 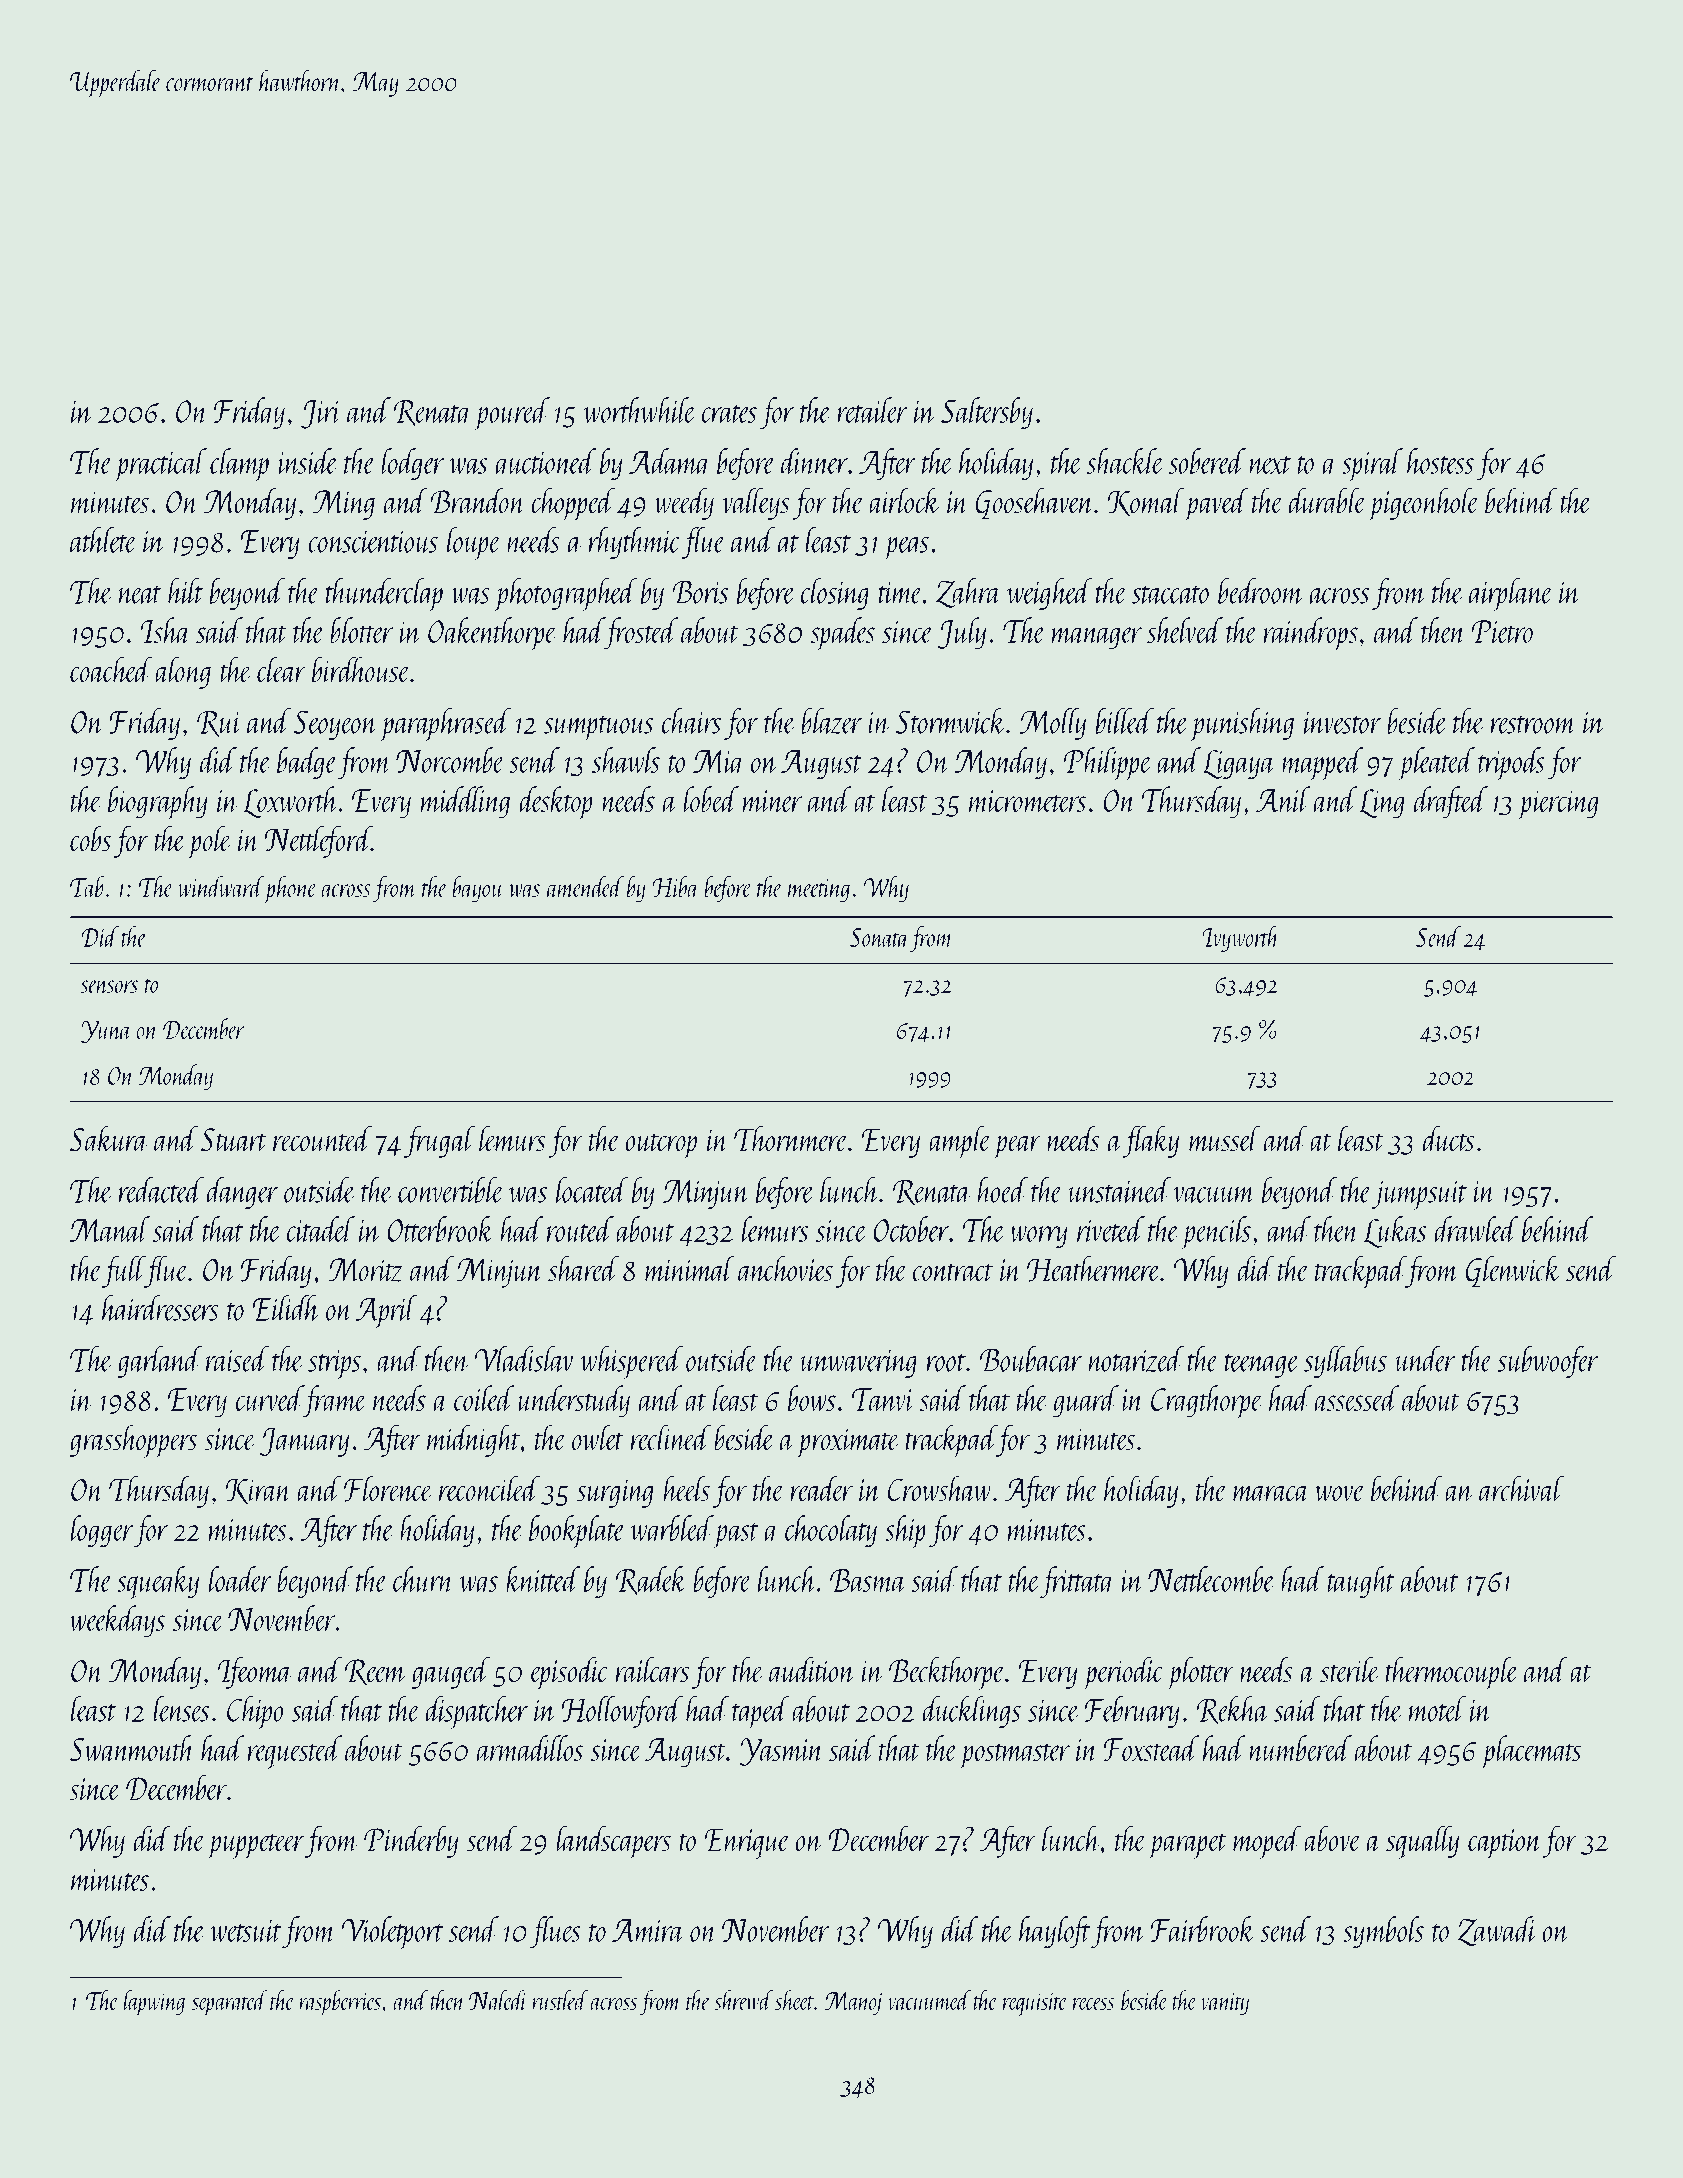 What do you see at coordinates (1361, 1582) in the screenshot?
I see `taught` at bounding box center [1361, 1582].
